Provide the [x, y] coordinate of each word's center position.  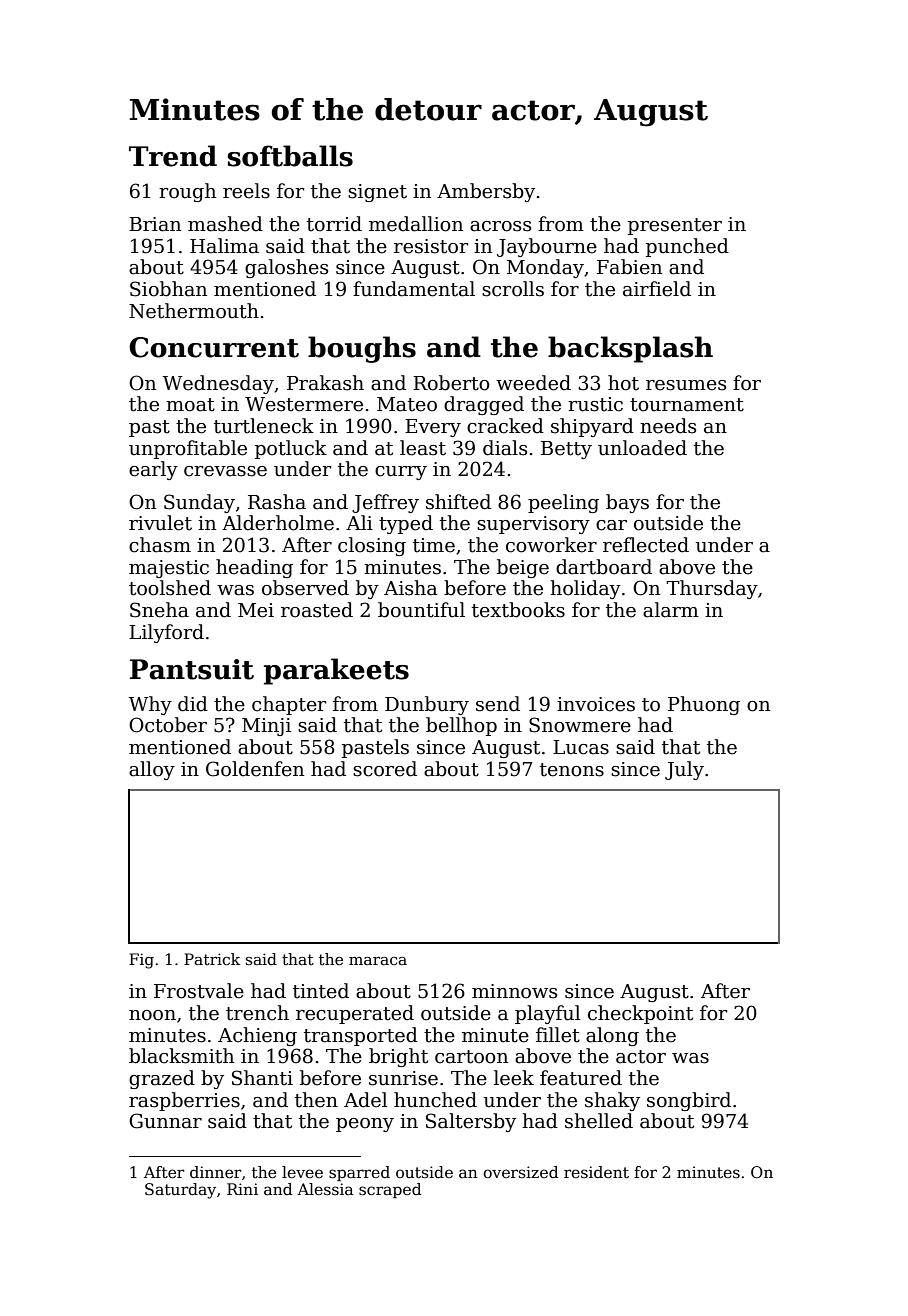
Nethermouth [194, 311]
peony [365, 1125]
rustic [595, 404]
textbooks [518, 610]
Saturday [180, 1191]
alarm [671, 610]
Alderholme [278, 523]
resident [596, 1172]
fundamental [414, 289]
